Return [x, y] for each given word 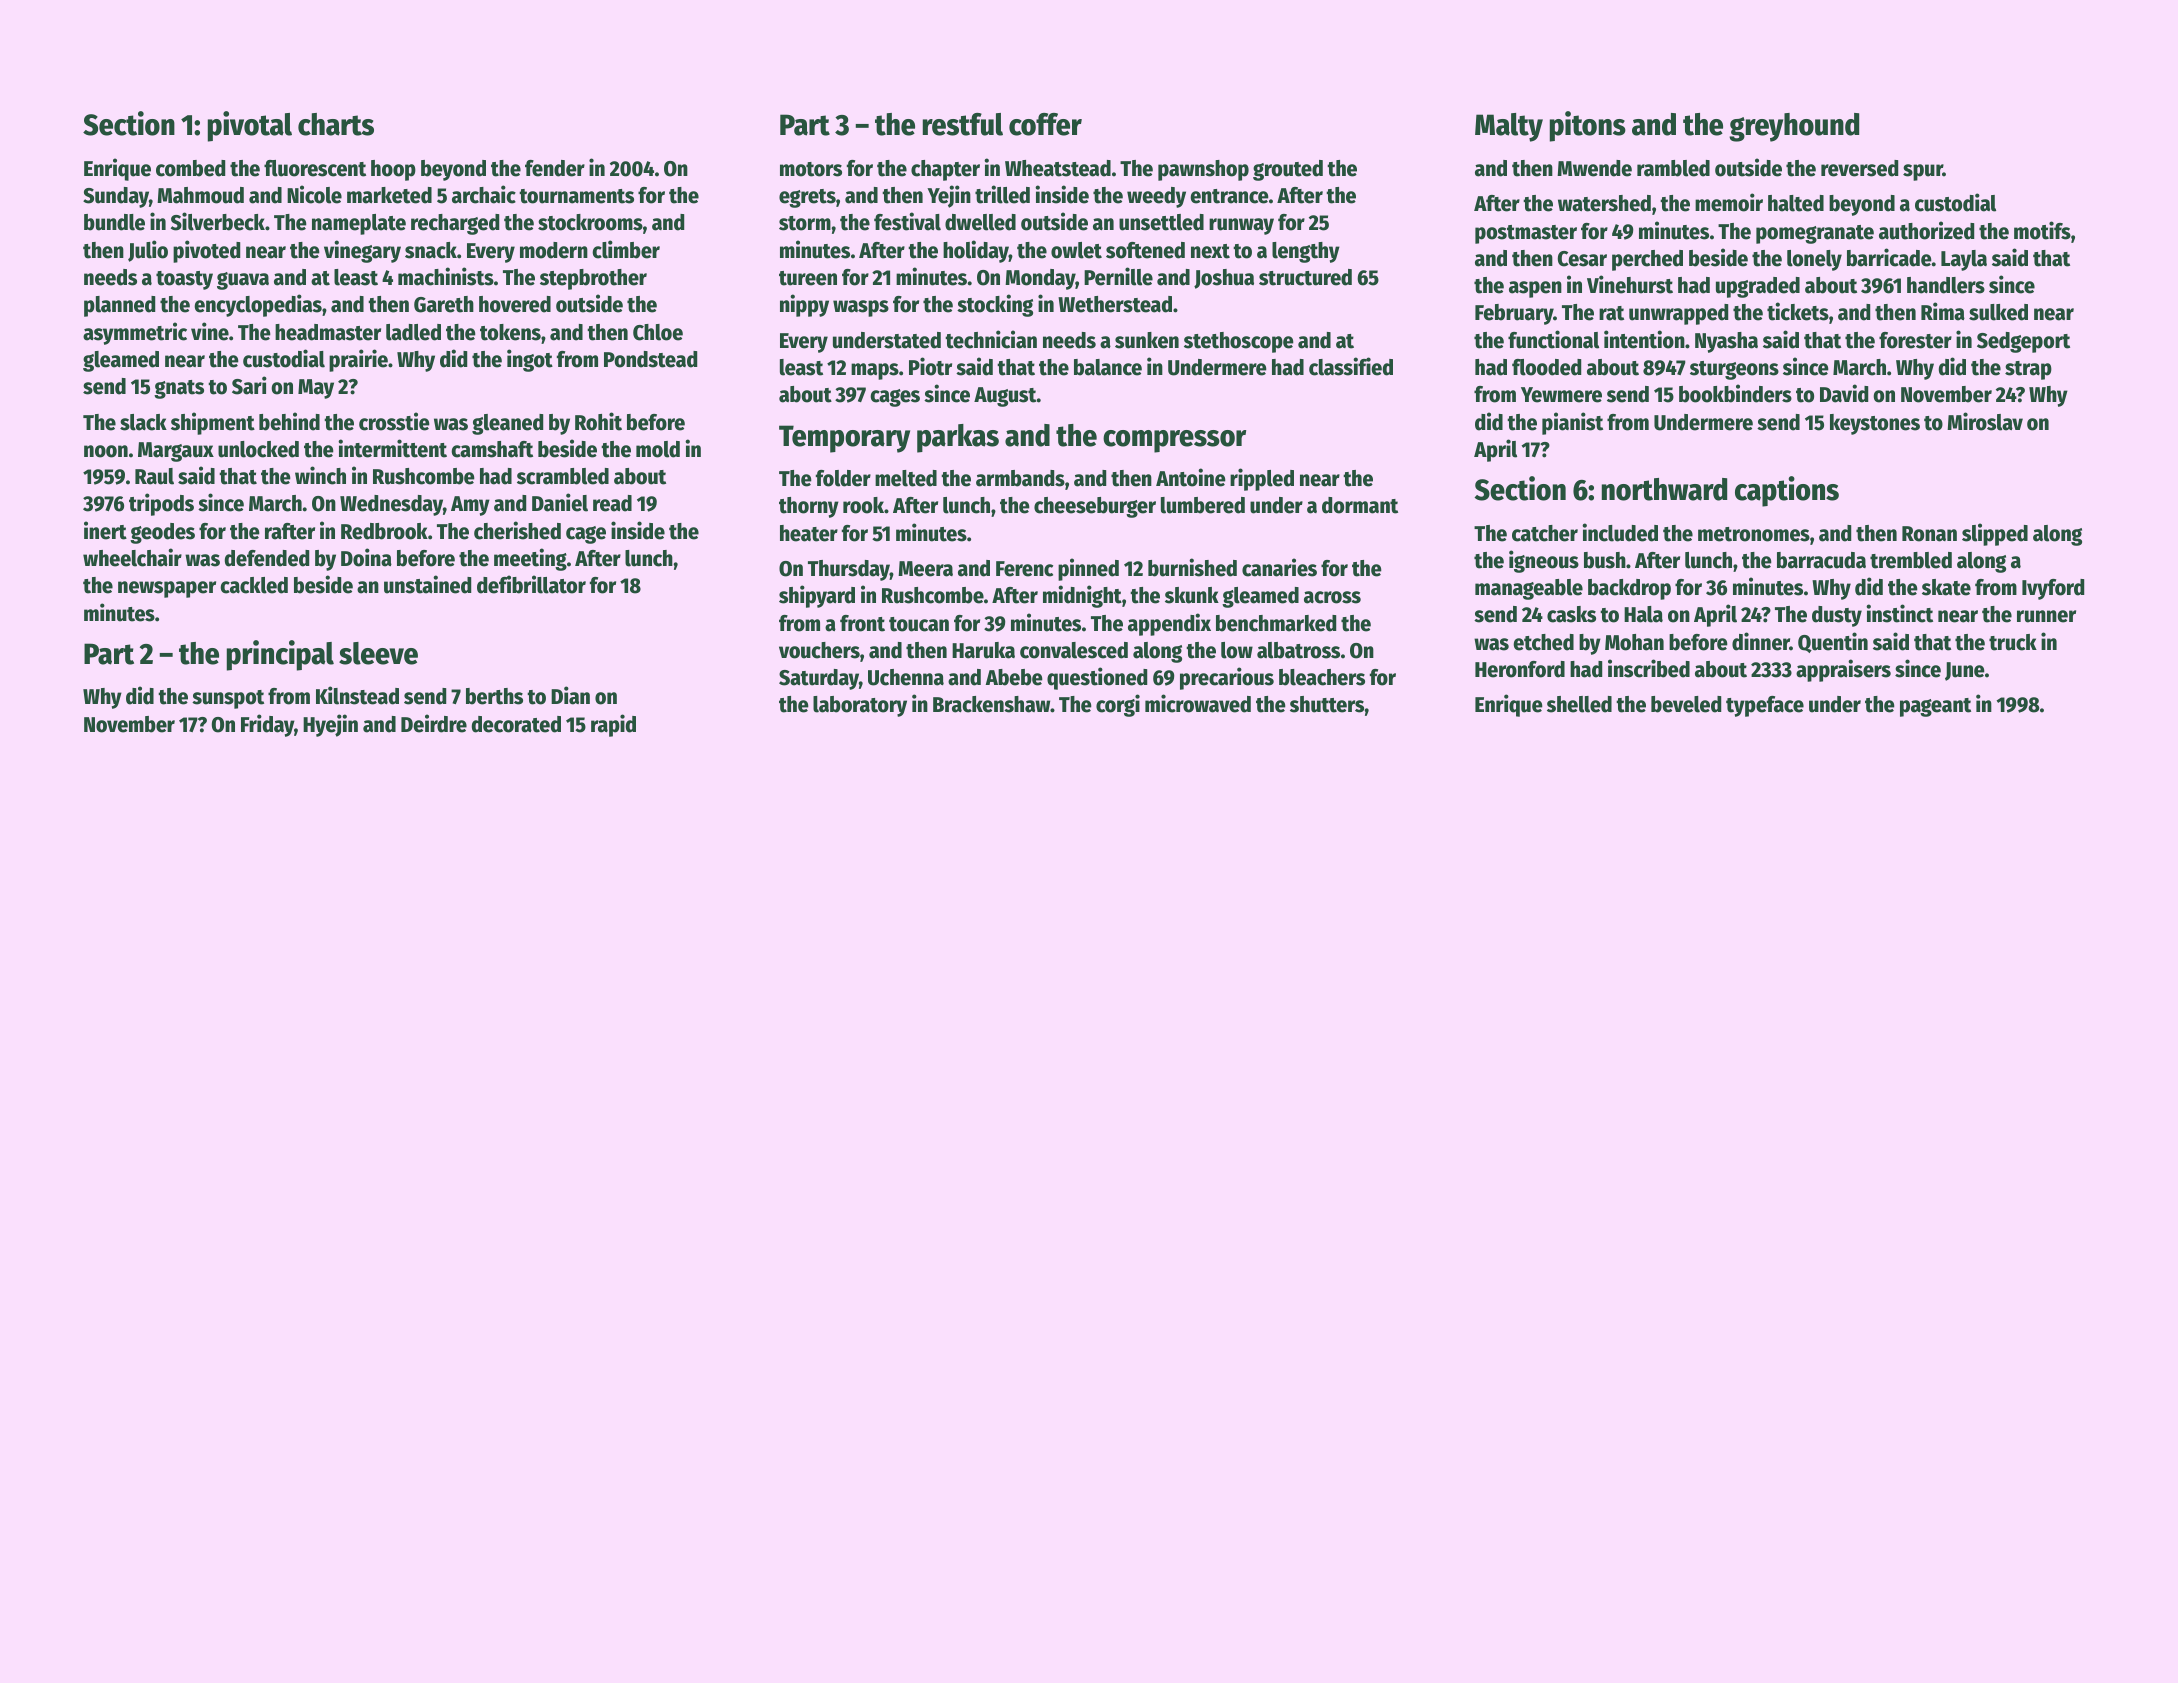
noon [106, 451]
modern [554, 250]
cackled [254, 585]
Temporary [844, 439]
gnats [179, 389]
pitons [1588, 126]
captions [1787, 491]
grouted [1288, 170]
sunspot [228, 699]
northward [1664, 489]
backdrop [1629, 589]
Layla [1964, 260]
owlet [1076, 250]
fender [555, 168]
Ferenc [1024, 569]
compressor [1174, 441]
